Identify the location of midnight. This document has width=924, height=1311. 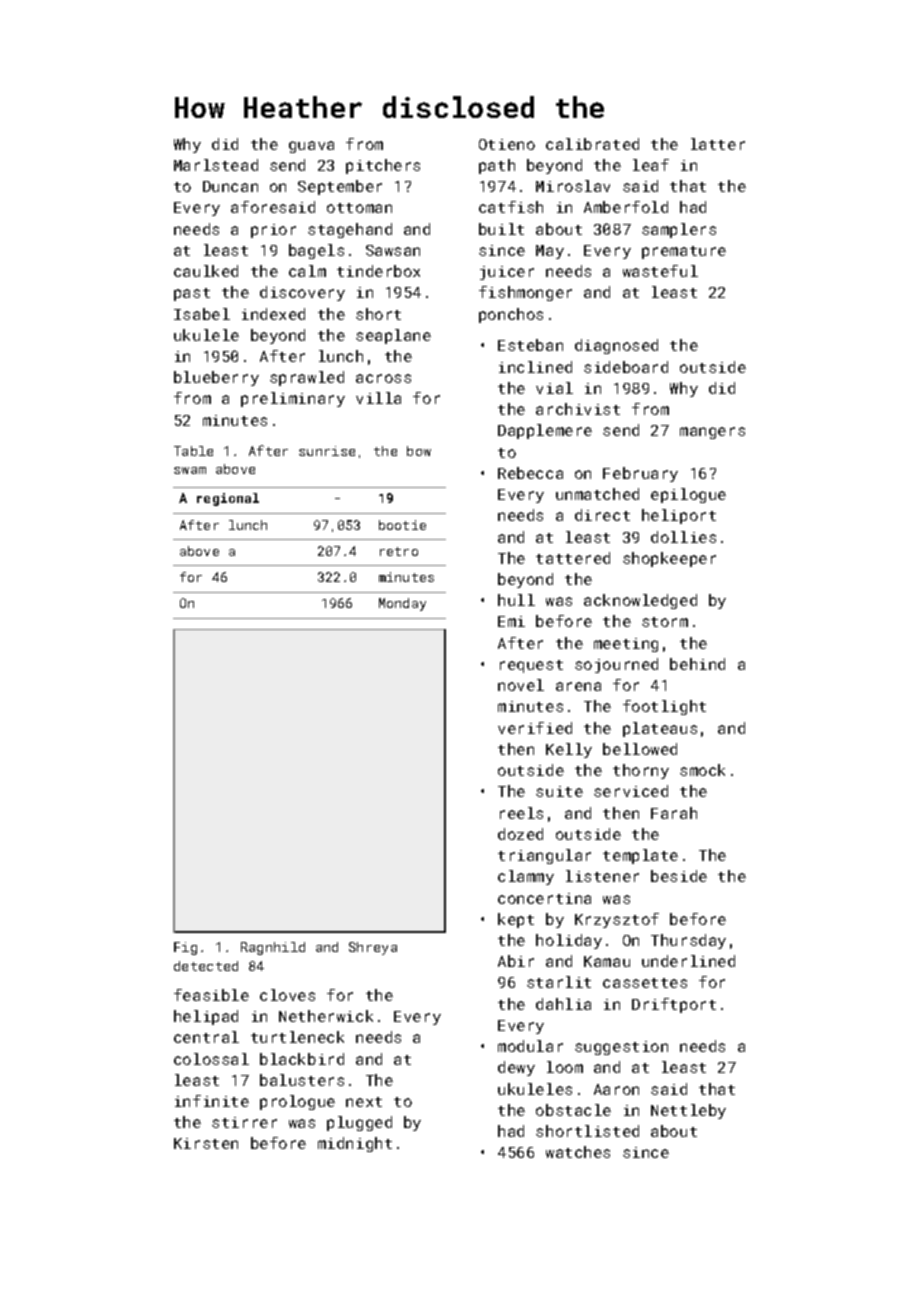
(355, 1144).
